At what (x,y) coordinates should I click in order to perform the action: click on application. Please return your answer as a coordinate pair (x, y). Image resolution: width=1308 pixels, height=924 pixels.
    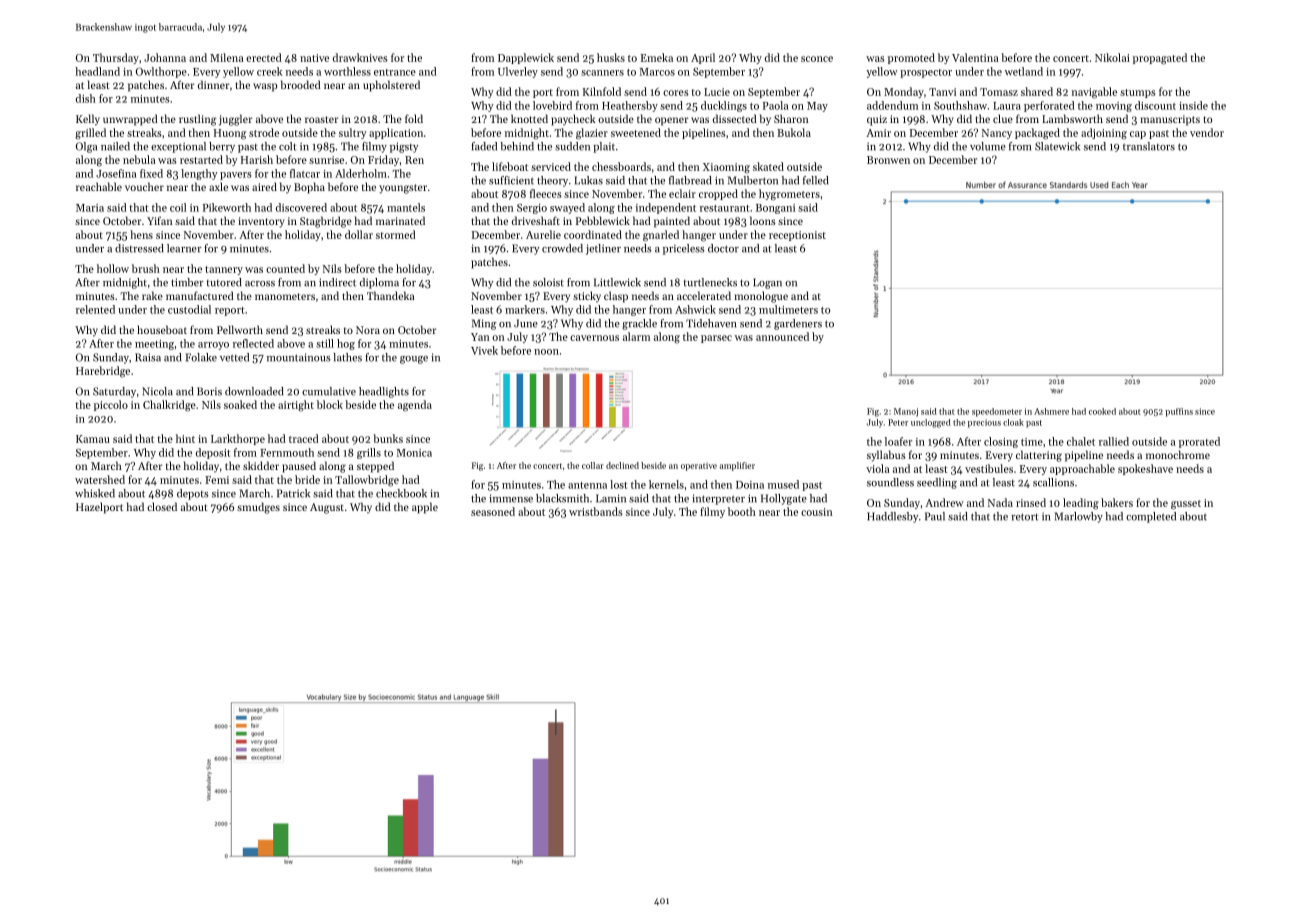
    Looking at the image, I should click on (396, 133).
